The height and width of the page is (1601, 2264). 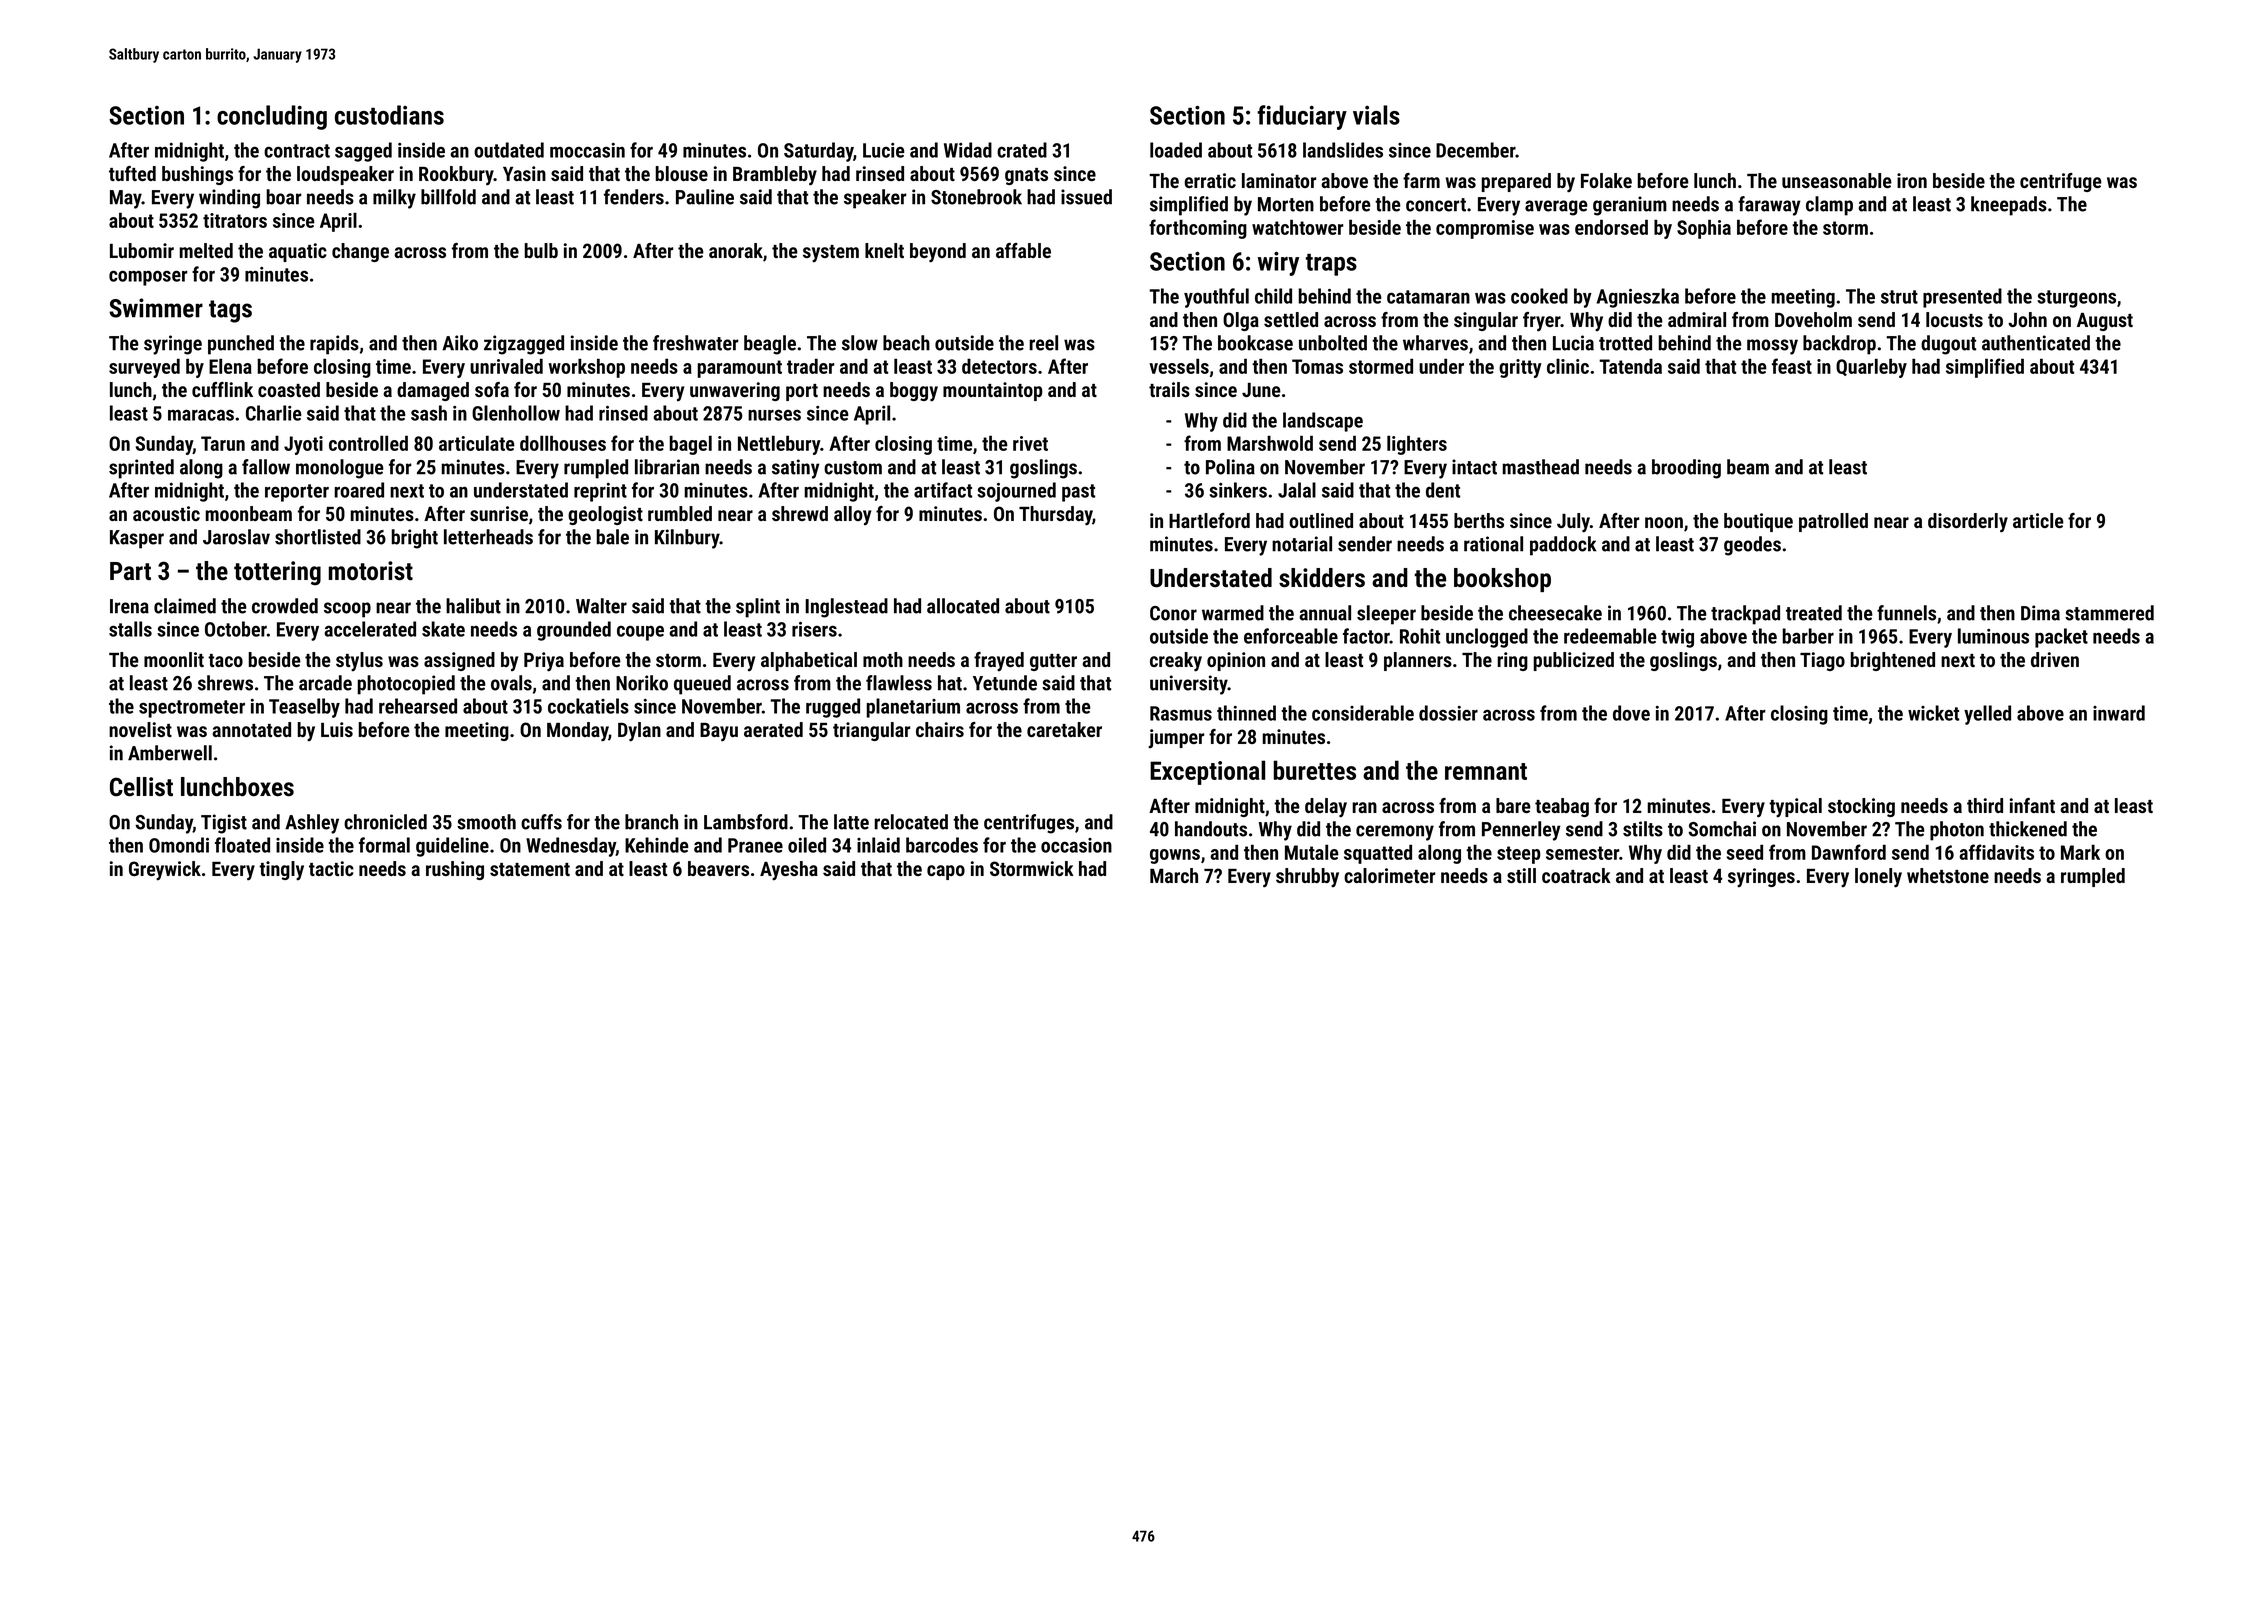 I want to click on disorderly, so click(x=1968, y=523).
